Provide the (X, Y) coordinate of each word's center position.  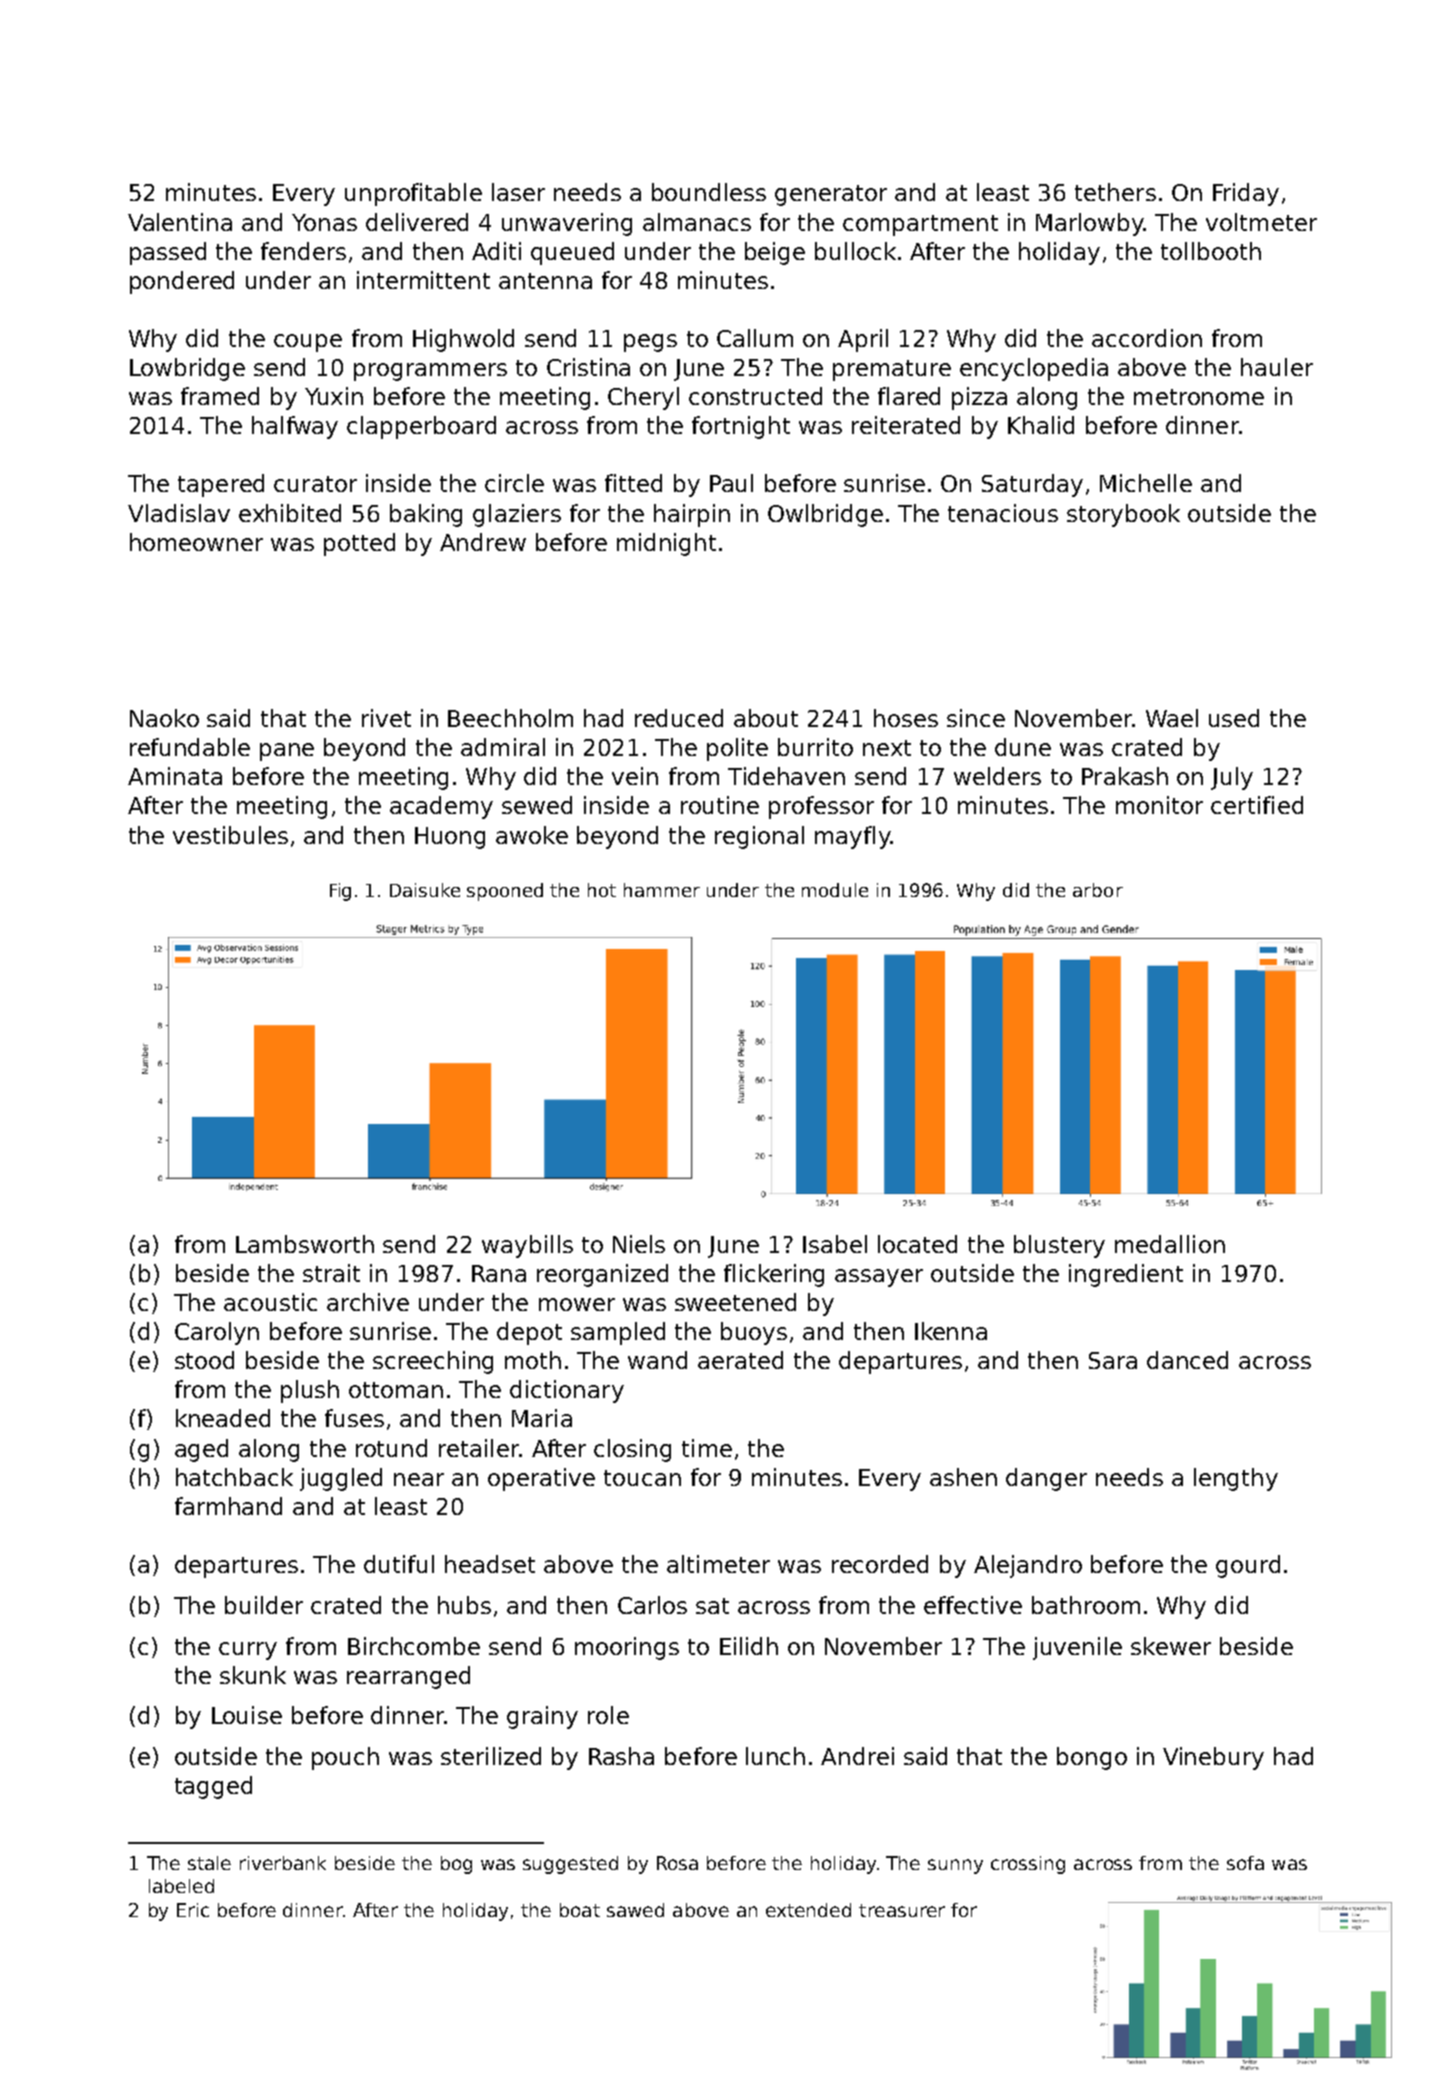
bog (456, 1865)
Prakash (1125, 776)
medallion (1170, 1244)
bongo (1092, 1758)
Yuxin (334, 396)
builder (264, 1605)
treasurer (902, 1910)
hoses (906, 718)
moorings (627, 1648)
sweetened (735, 1302)
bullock (855, 251)
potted (359, 544)
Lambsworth (305, 1244)
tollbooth (1211, 251)
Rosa (677, 1863)
